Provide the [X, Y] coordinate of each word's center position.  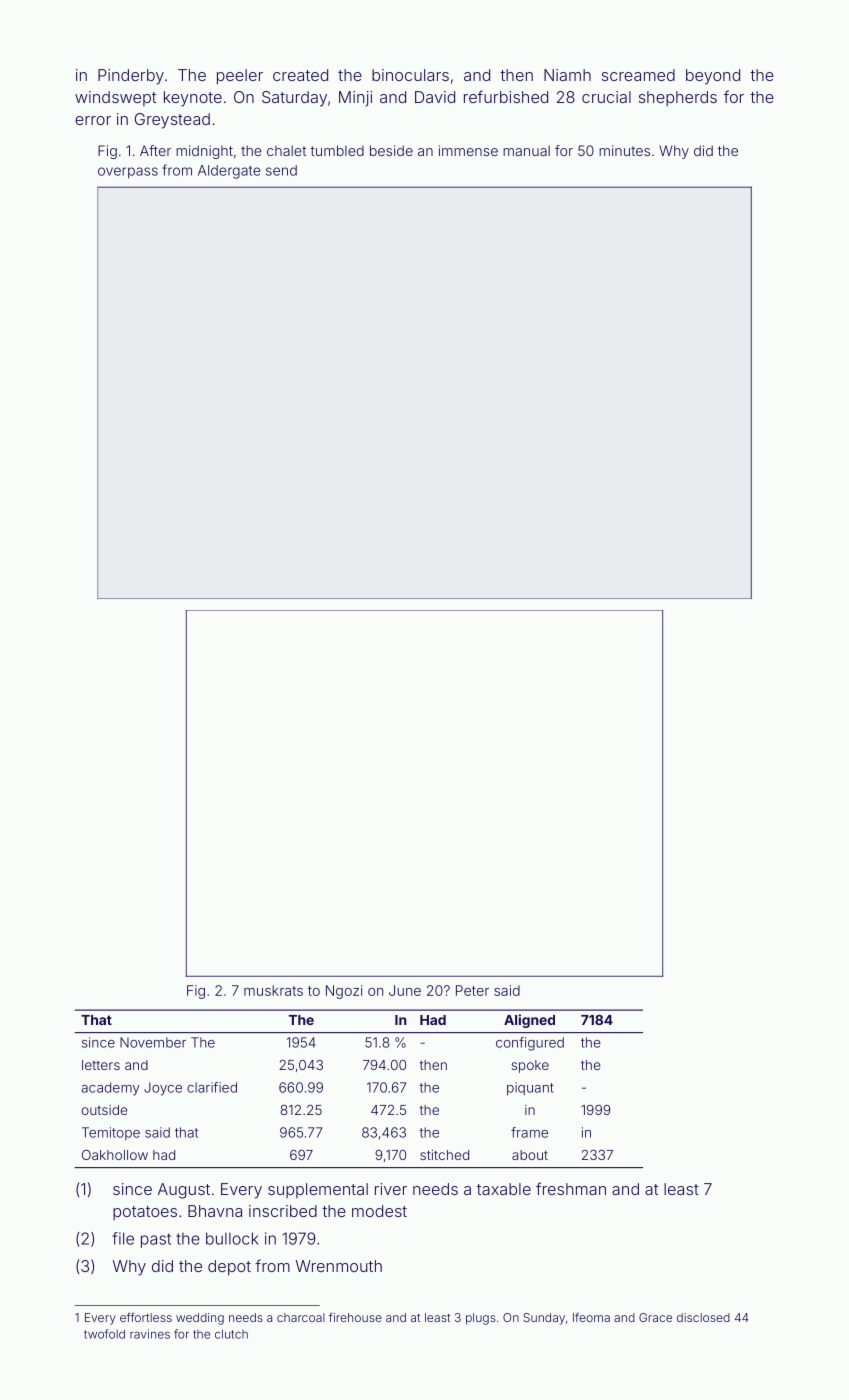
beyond [713, 77]
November [153, 1042]
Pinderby [131, 77]
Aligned [529, 1021]
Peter [472, 990]
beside [391, 150]
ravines [150, 1334]
